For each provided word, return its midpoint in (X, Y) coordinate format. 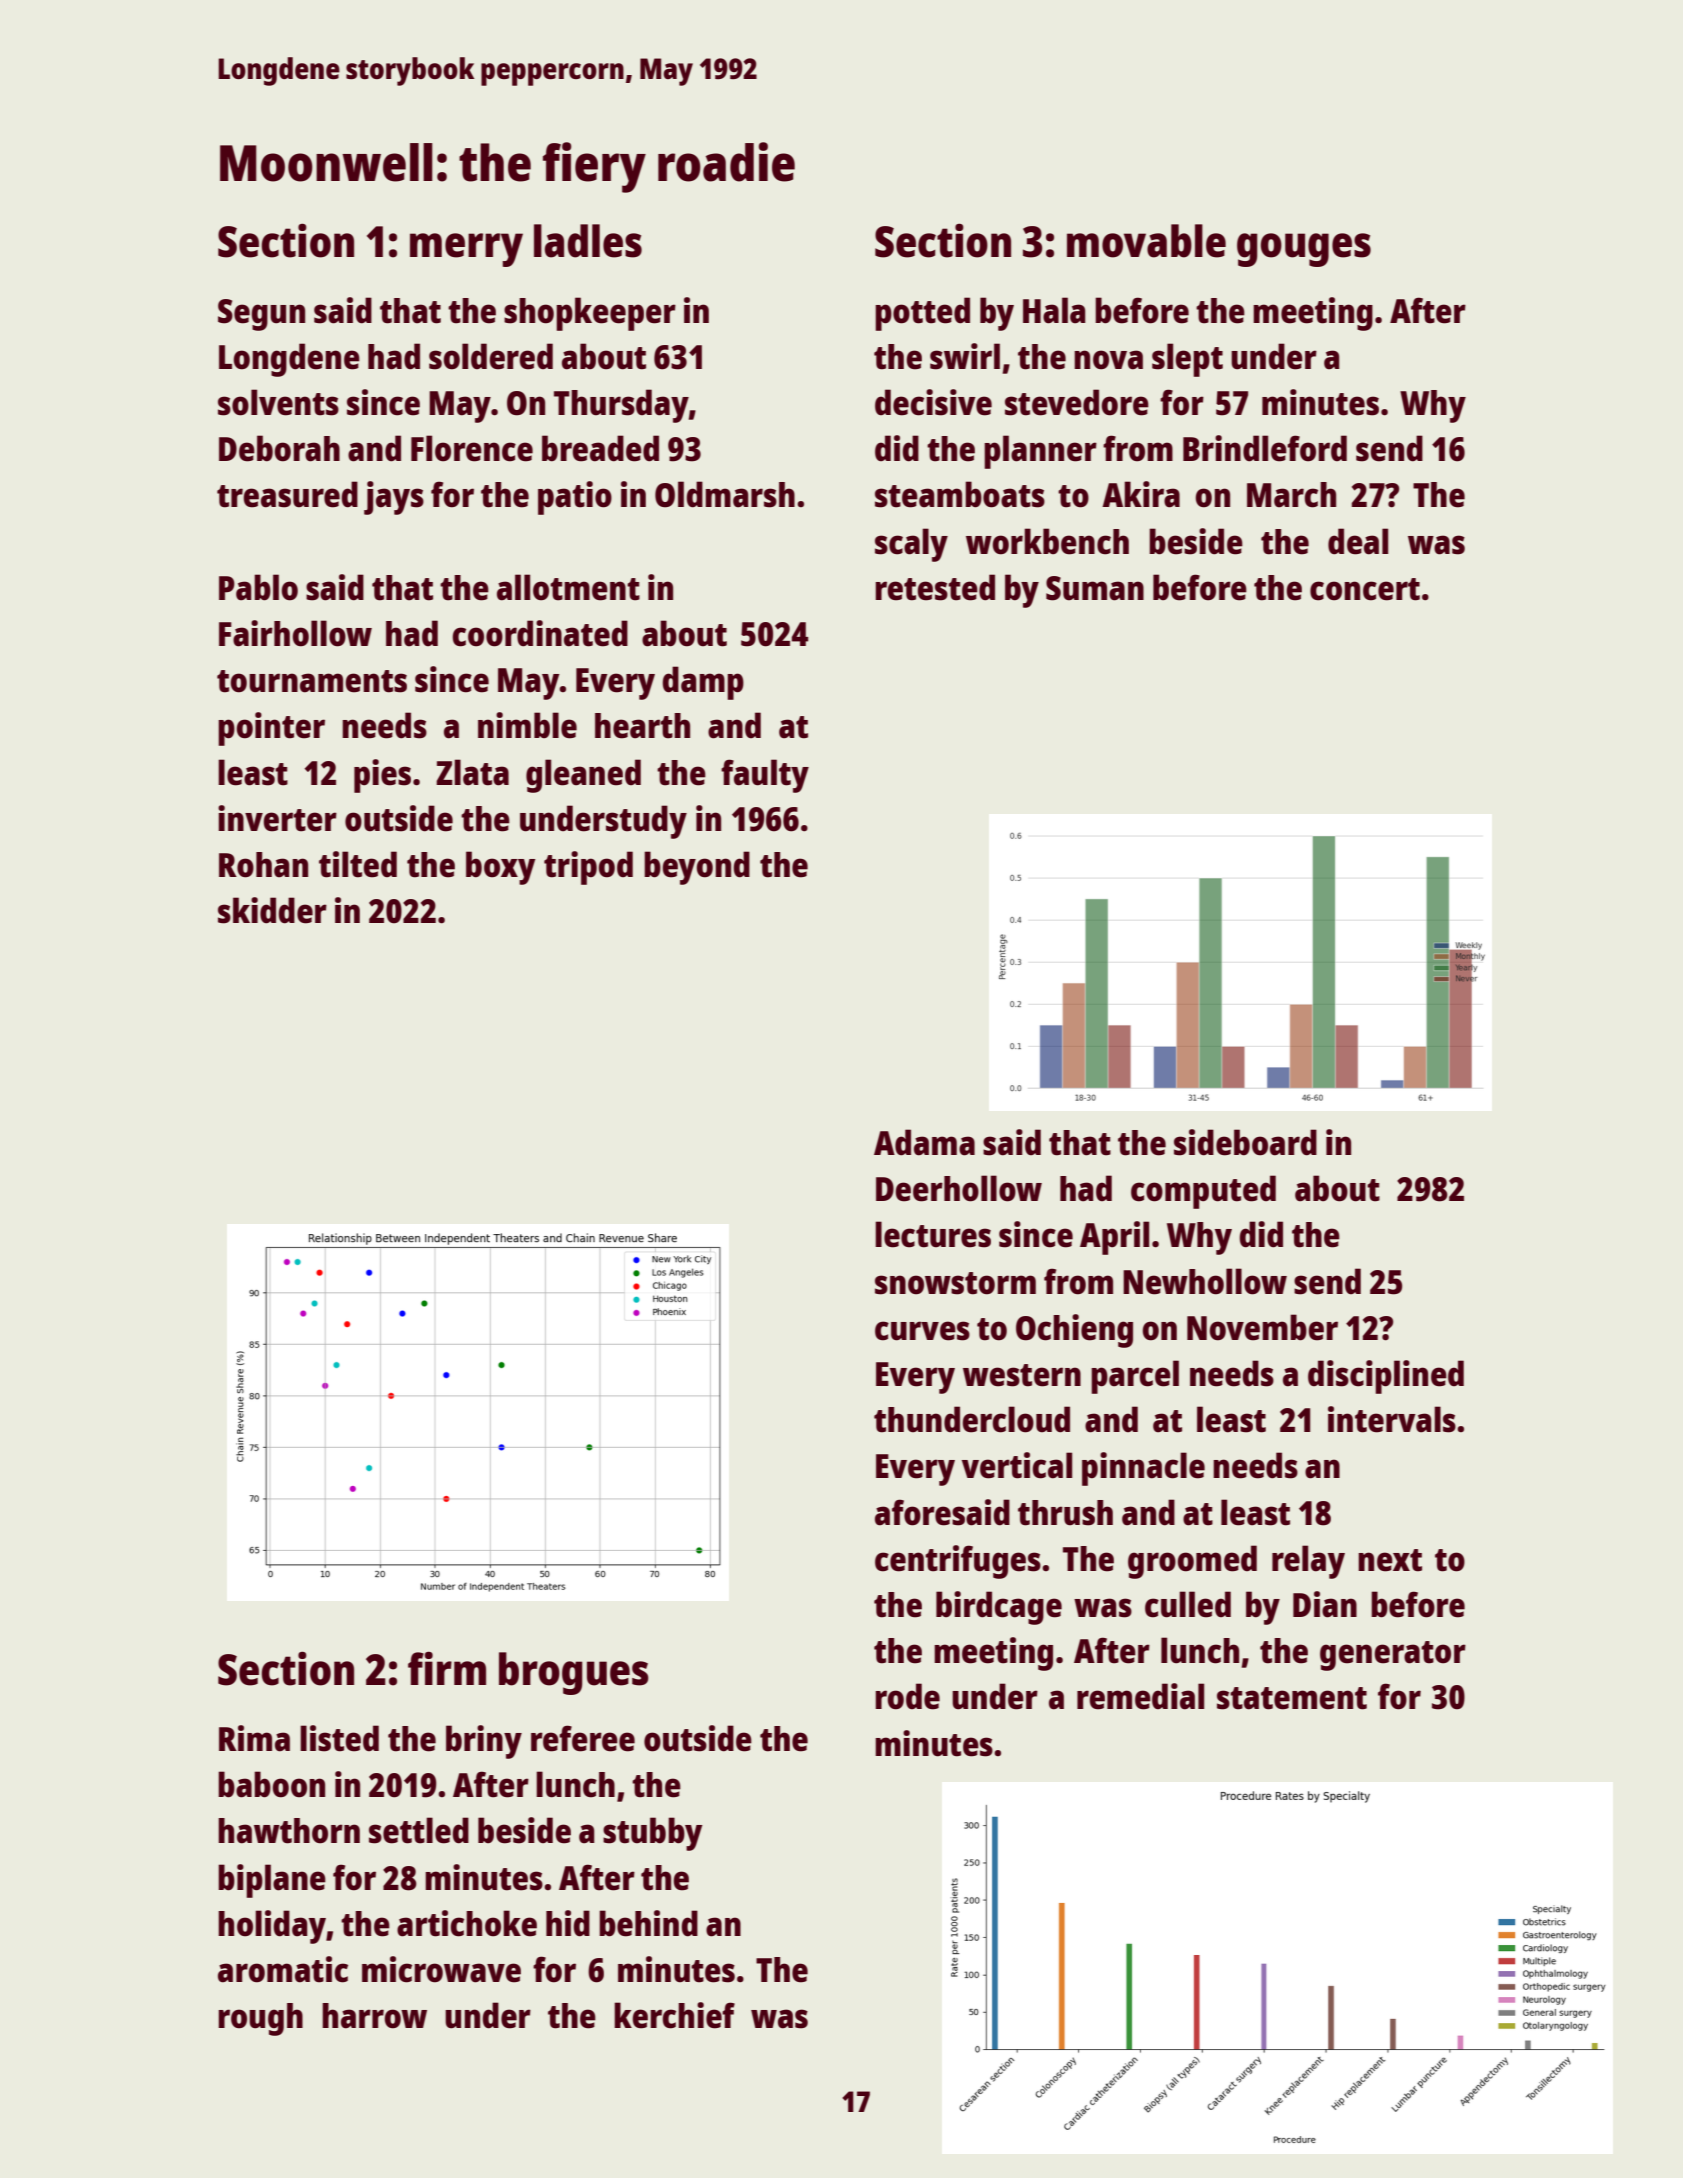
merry (466, 250)
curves (922, 1331)
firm (447, 1668)
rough (260, 2019)
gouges (1304, 250)
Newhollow (1205, 1281)
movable (1146, 241)
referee (583, 1738)
